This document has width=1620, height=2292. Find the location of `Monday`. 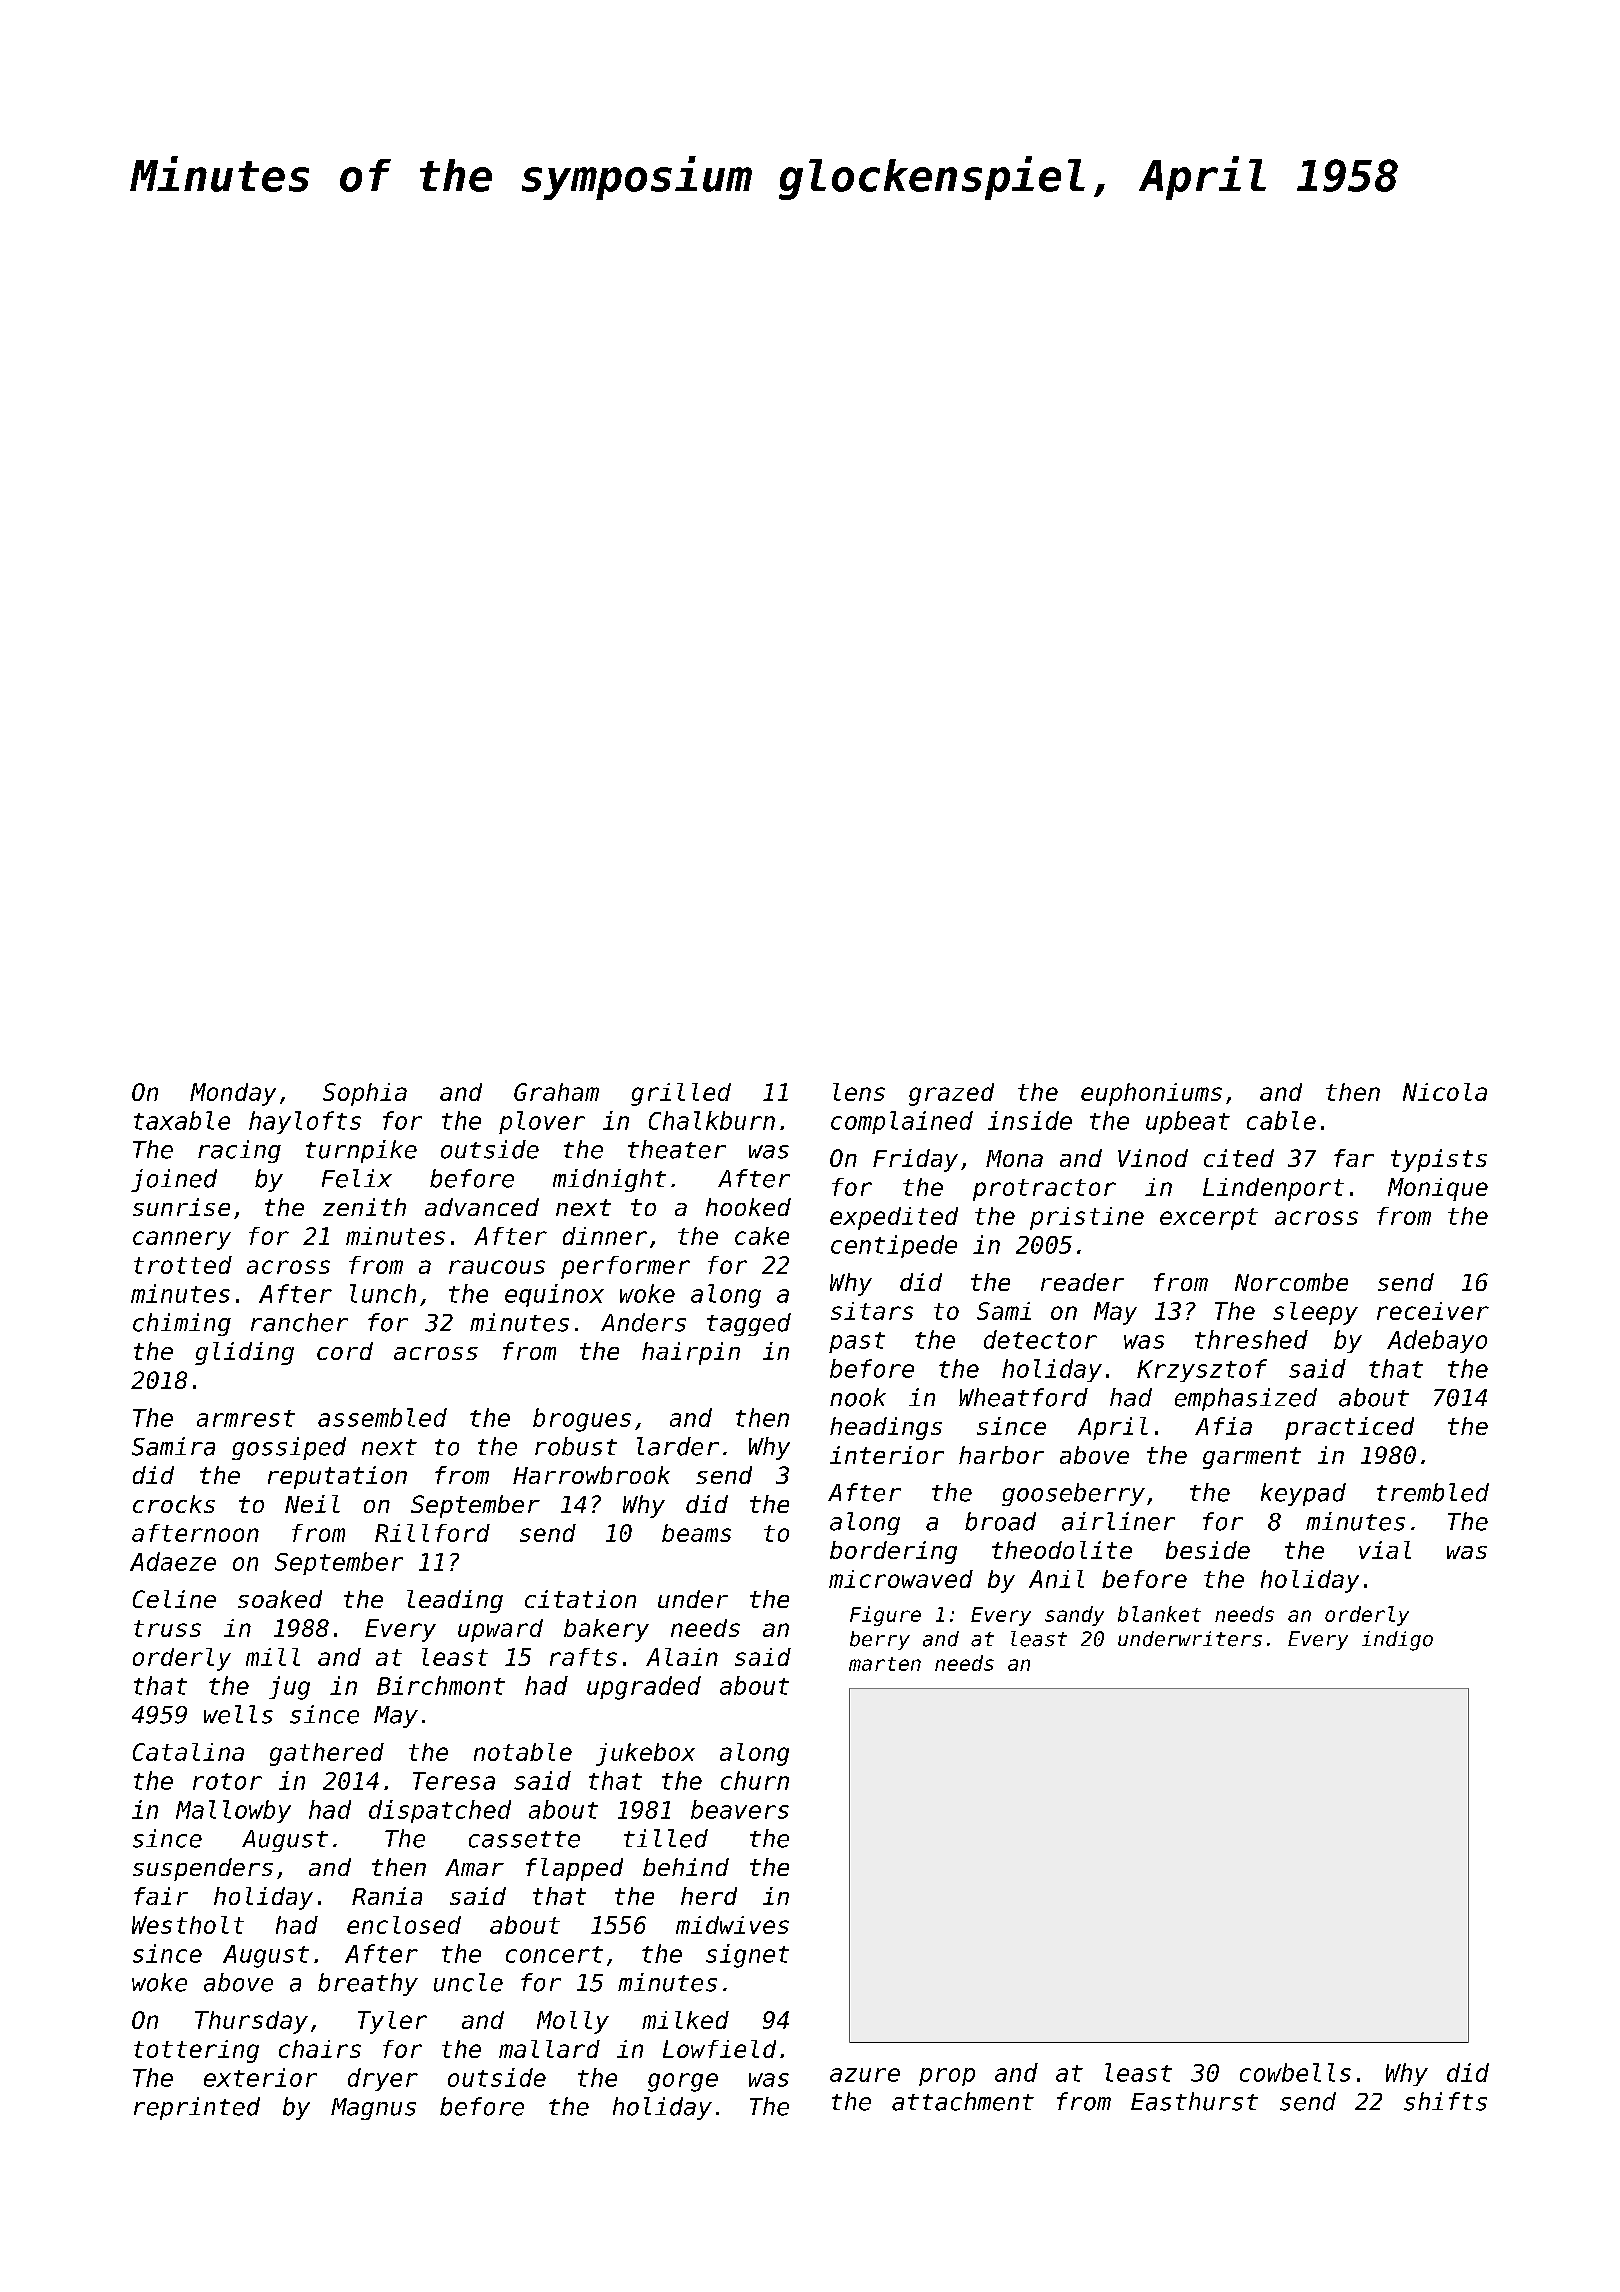

Monday is located at coordinates (233, 1094).
